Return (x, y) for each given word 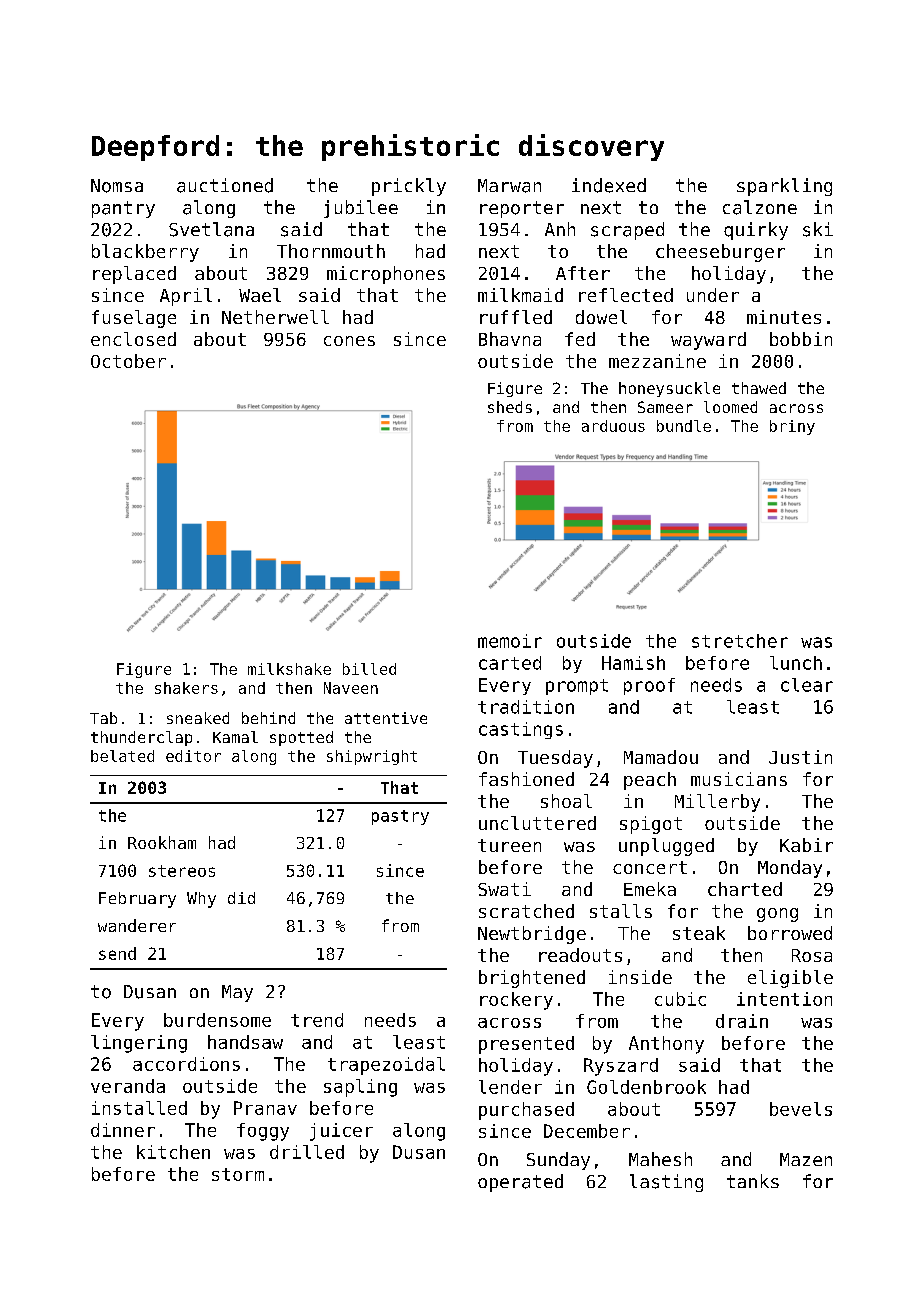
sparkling (784, 187)
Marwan (509, 186)
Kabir (806, 845)
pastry (400, 817)
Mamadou (661, 757)
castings (521, 730)
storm (238, 1174)
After (583, 273)
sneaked (198, 718)
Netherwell (275, 317)
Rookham (162, 842)
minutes (784, 317)
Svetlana (211, 229)
